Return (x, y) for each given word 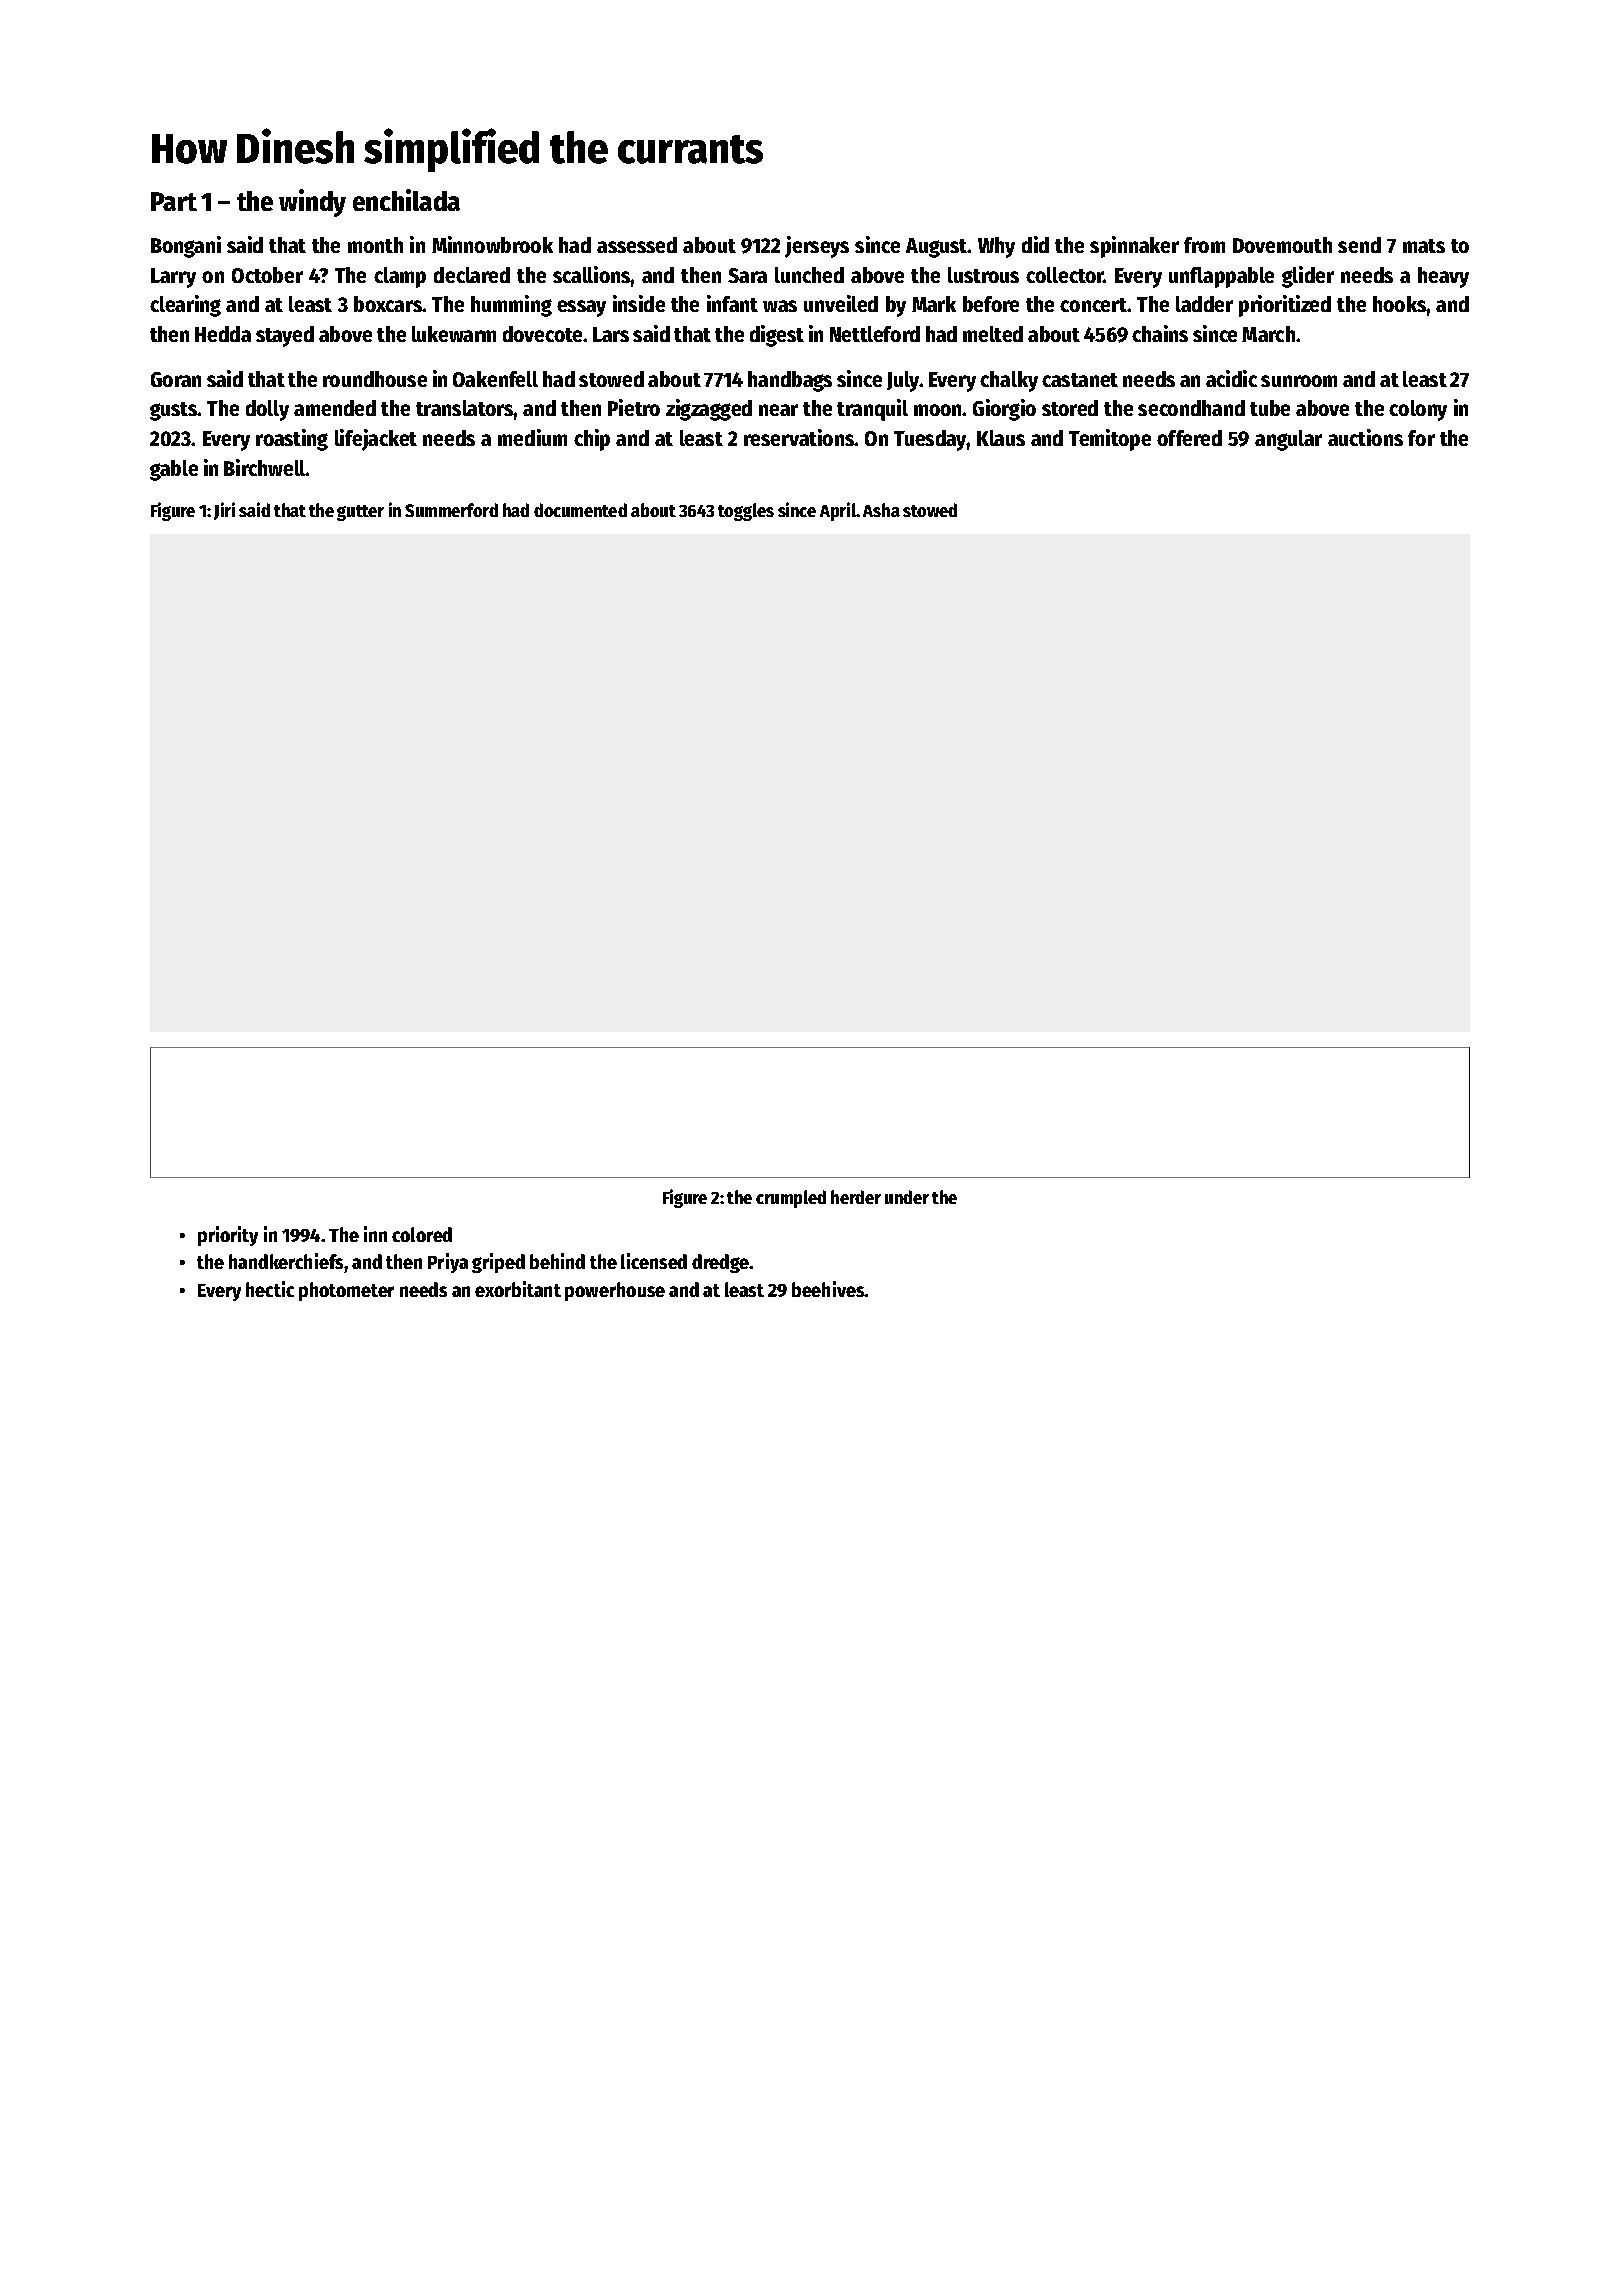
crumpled (791, 1199)
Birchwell (265, 467)
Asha (881, 510)
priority (228, 1236)
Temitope (1110, 440)
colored (422, 1234)
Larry (173, 278)
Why (996, 247)
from (1204, 245)
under (907, 1197)
